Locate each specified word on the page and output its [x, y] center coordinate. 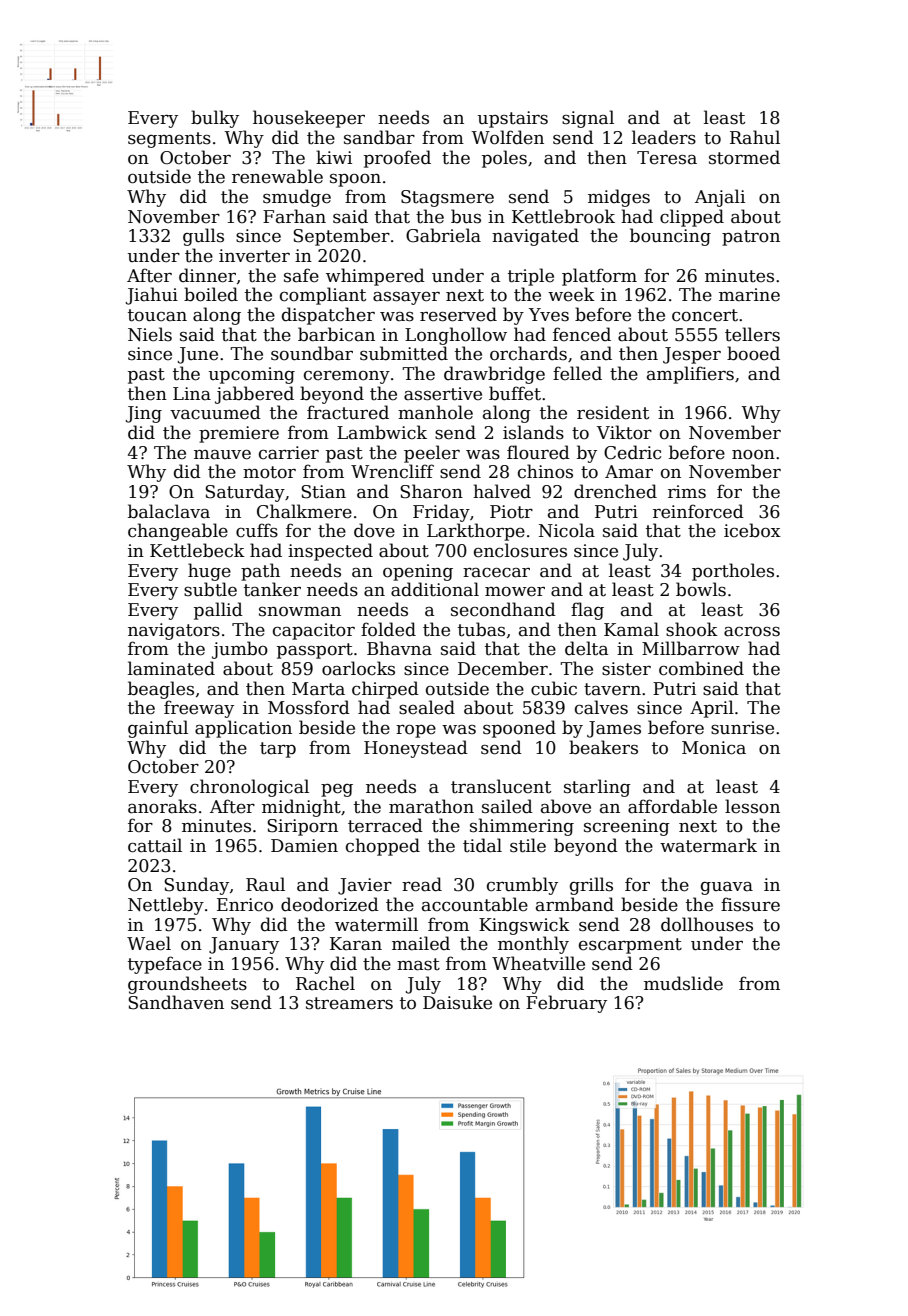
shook [692, 629]
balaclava [169, 511]
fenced [582, 334]
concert [705, 315]
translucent [501, 786]
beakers [603, 747]
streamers [349, 1003]
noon [753, 455]
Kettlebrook [563, 216]
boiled [211, 294]
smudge [297, 198]
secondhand [503, 609]
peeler [432, 454]
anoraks [162, 806]
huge [209, 572]
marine [749, 295]
